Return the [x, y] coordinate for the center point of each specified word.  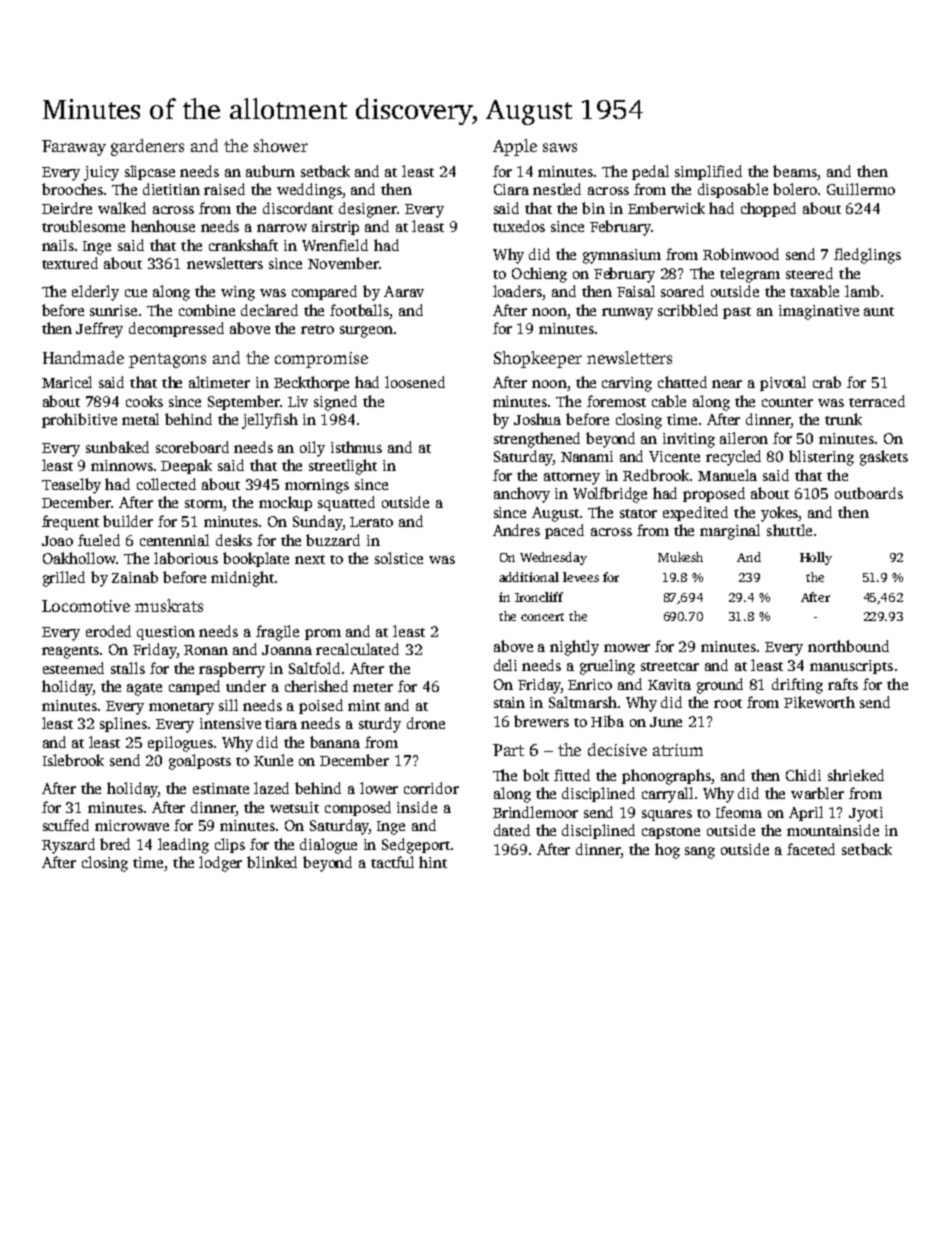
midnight [242, 579]
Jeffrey [99, 330]
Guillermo [861, 189]
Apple [515, 147]
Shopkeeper [538, 359]
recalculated [357, 649]
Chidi [803, 775]
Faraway [74, 148]
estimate [221, 788]
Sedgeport [416, 846]
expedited [695, 513]
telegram [750, 275]
